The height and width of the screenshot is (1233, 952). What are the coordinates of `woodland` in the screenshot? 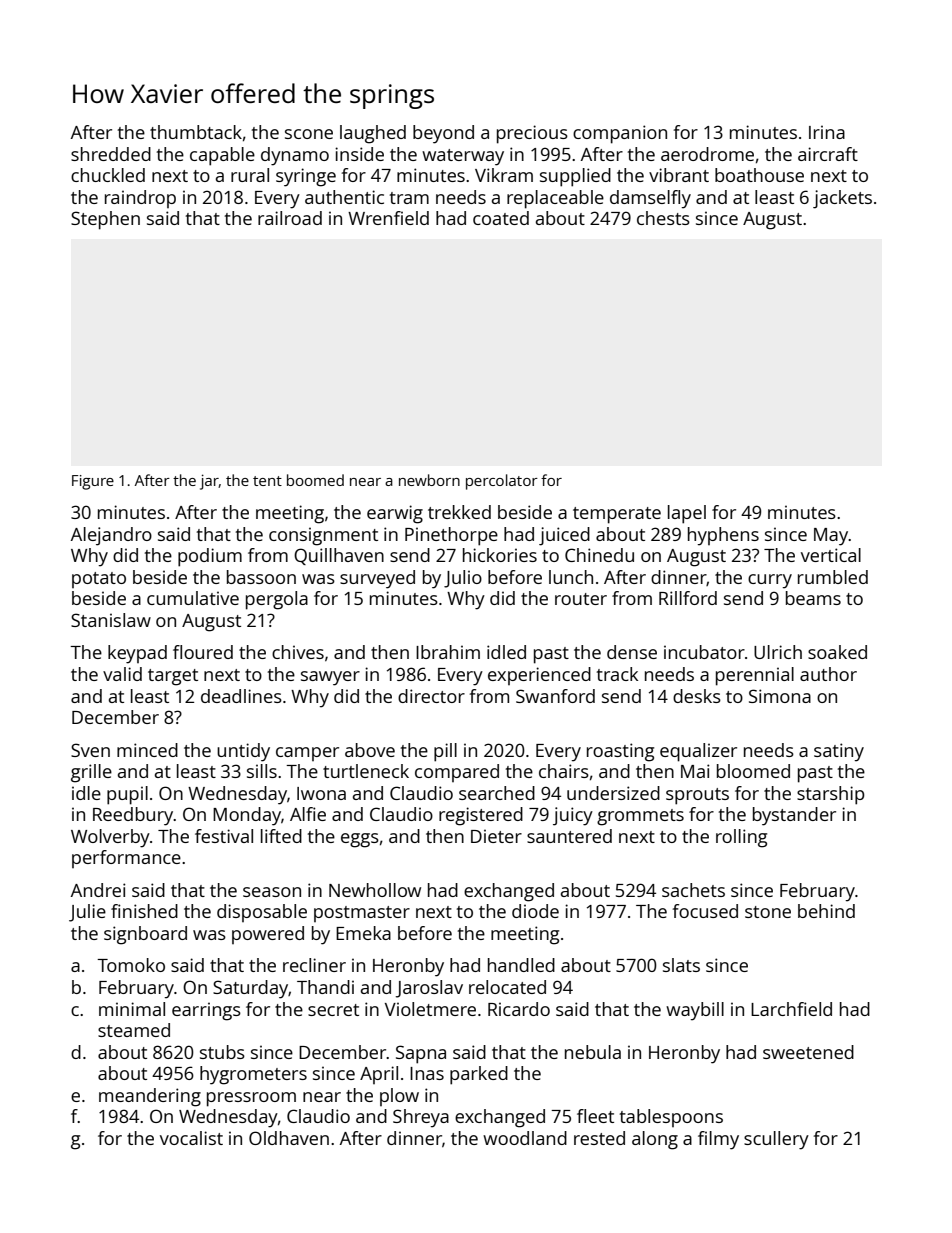 It's located at (525, 1138).
